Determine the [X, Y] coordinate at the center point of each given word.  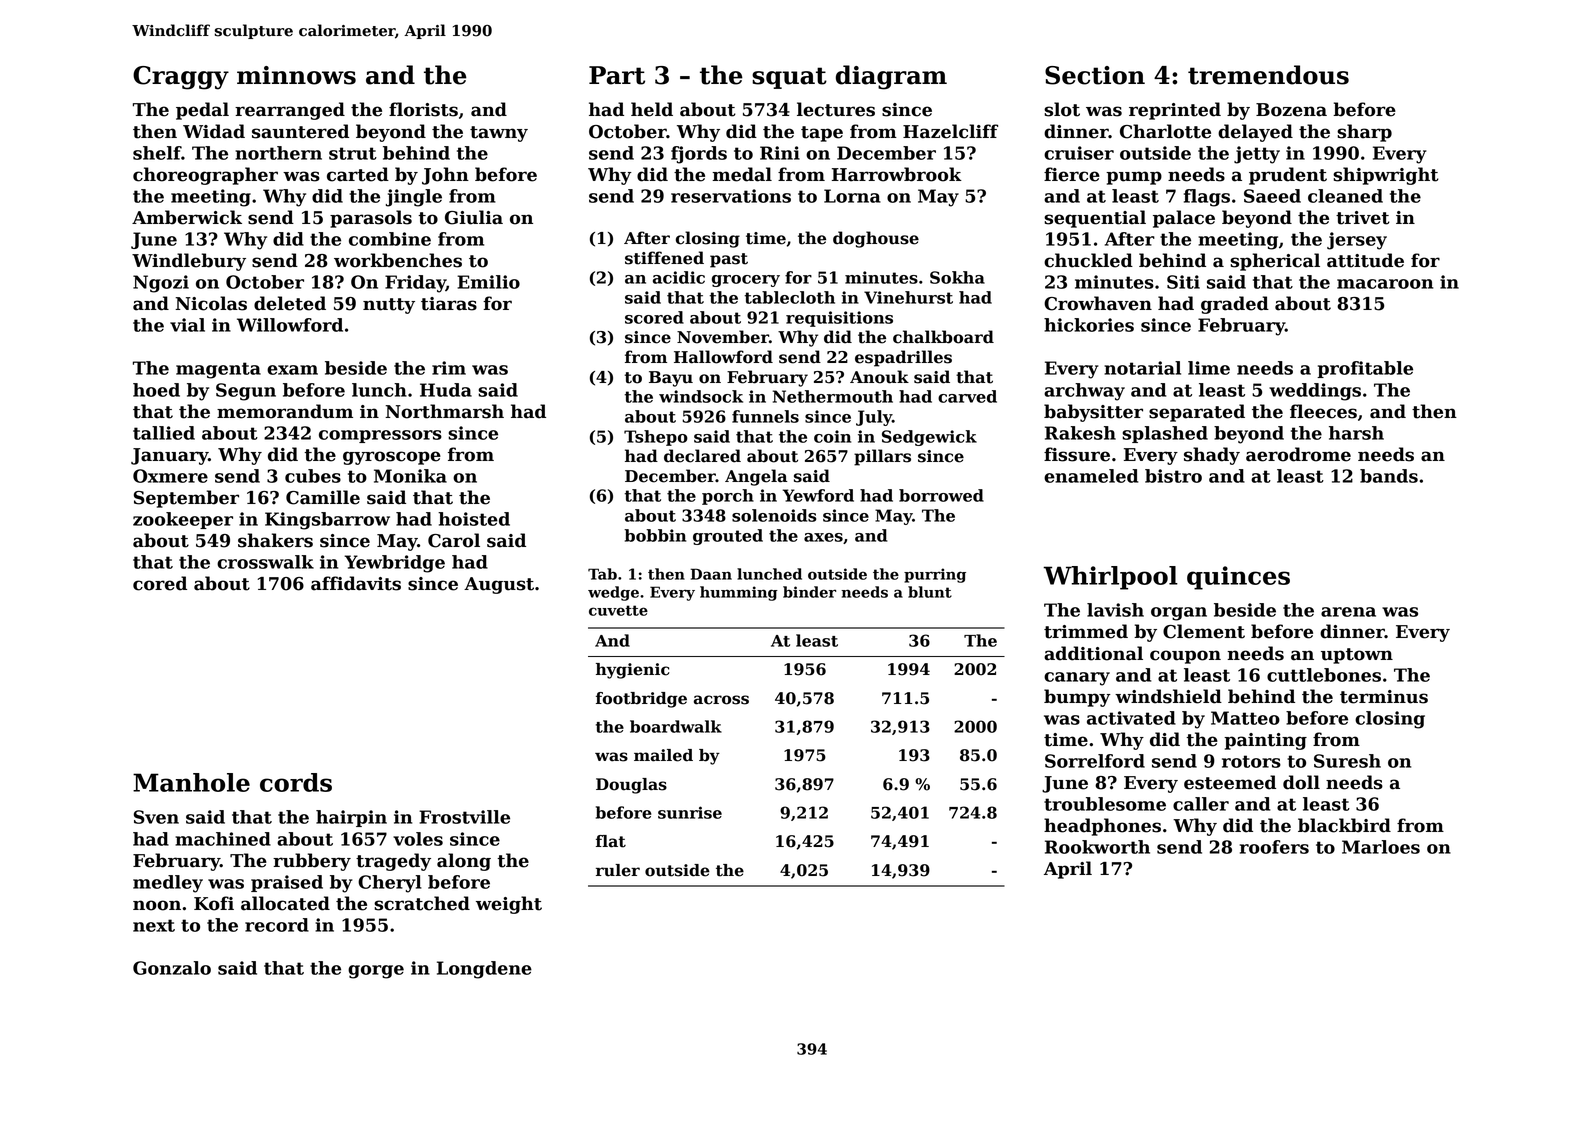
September [186, 499]
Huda [446, 390]
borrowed [941, 495]
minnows [296, 75]
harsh [1356, 433]
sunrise [690, 812]
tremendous [1268, 75]
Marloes [1381, 847]
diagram [891, 77]
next [154, 925]
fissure [1077, 454]
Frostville [464, 817]
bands [1389, 476]
